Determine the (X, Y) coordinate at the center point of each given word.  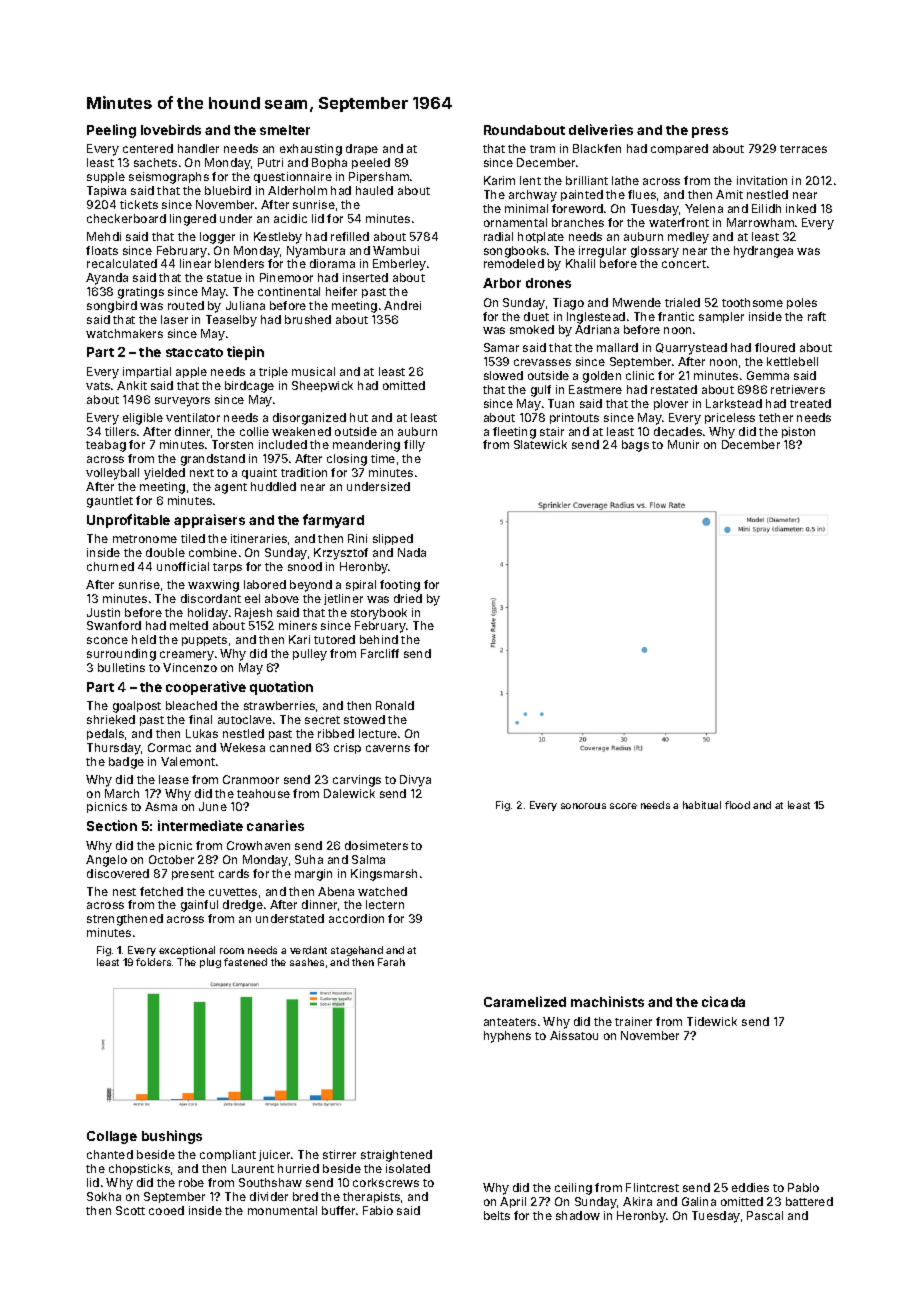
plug (210, 963)
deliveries (601, 129)
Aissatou (574, 1035)
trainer (633, 1021)
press (710, 132)
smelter (285, 130)
